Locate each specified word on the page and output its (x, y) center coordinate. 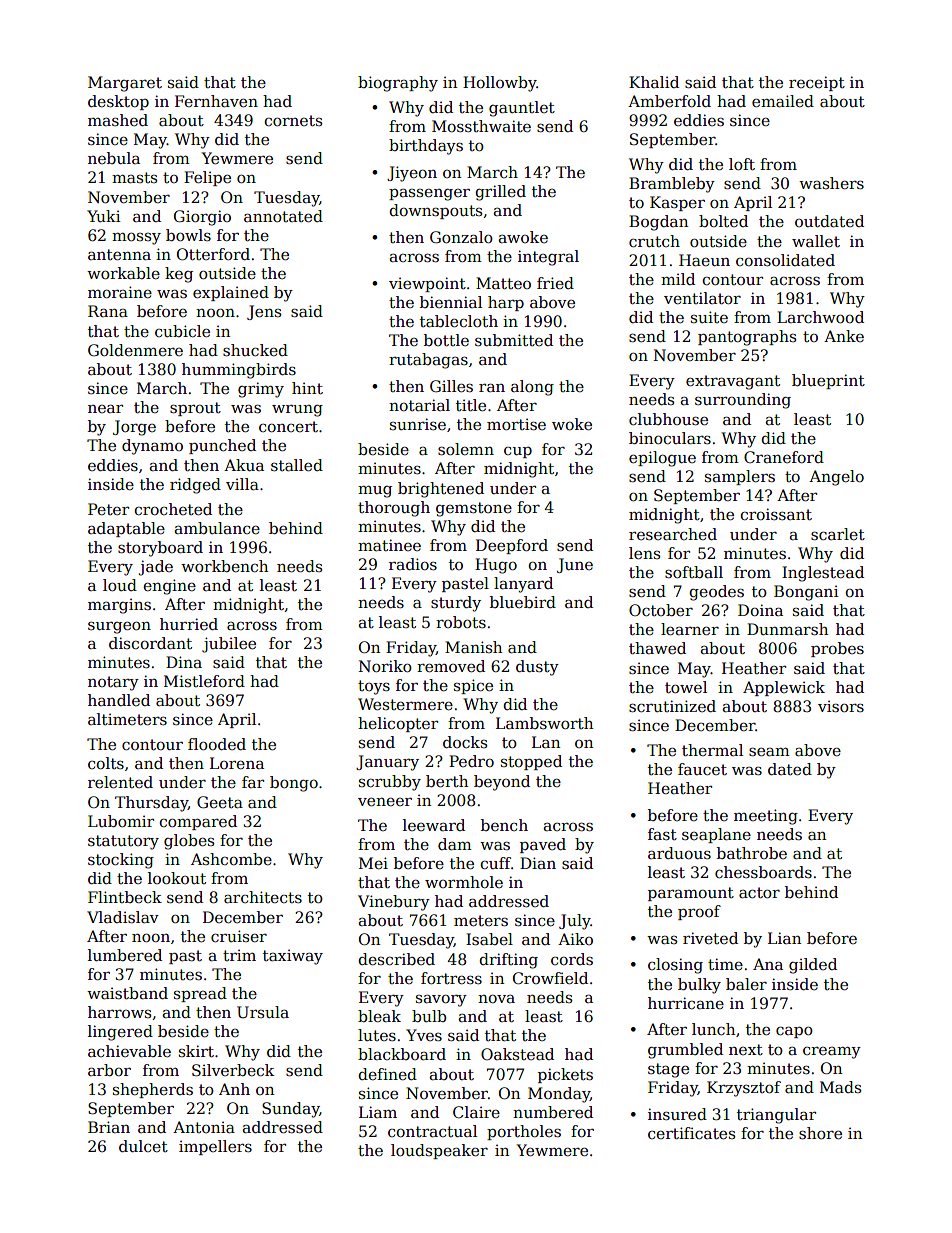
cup (518, 452)
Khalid (654, 82)
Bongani (806, 593)
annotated (283, 216)
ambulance (217, 528)
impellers (215, 1147)
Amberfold (669, 101)
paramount (691, 894)
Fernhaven (216, 101)
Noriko (385, 666)
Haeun (704, 260)
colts (106, 763)
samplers (740, 477)
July (575, 922)
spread (200, 994)
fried (555, 283)
